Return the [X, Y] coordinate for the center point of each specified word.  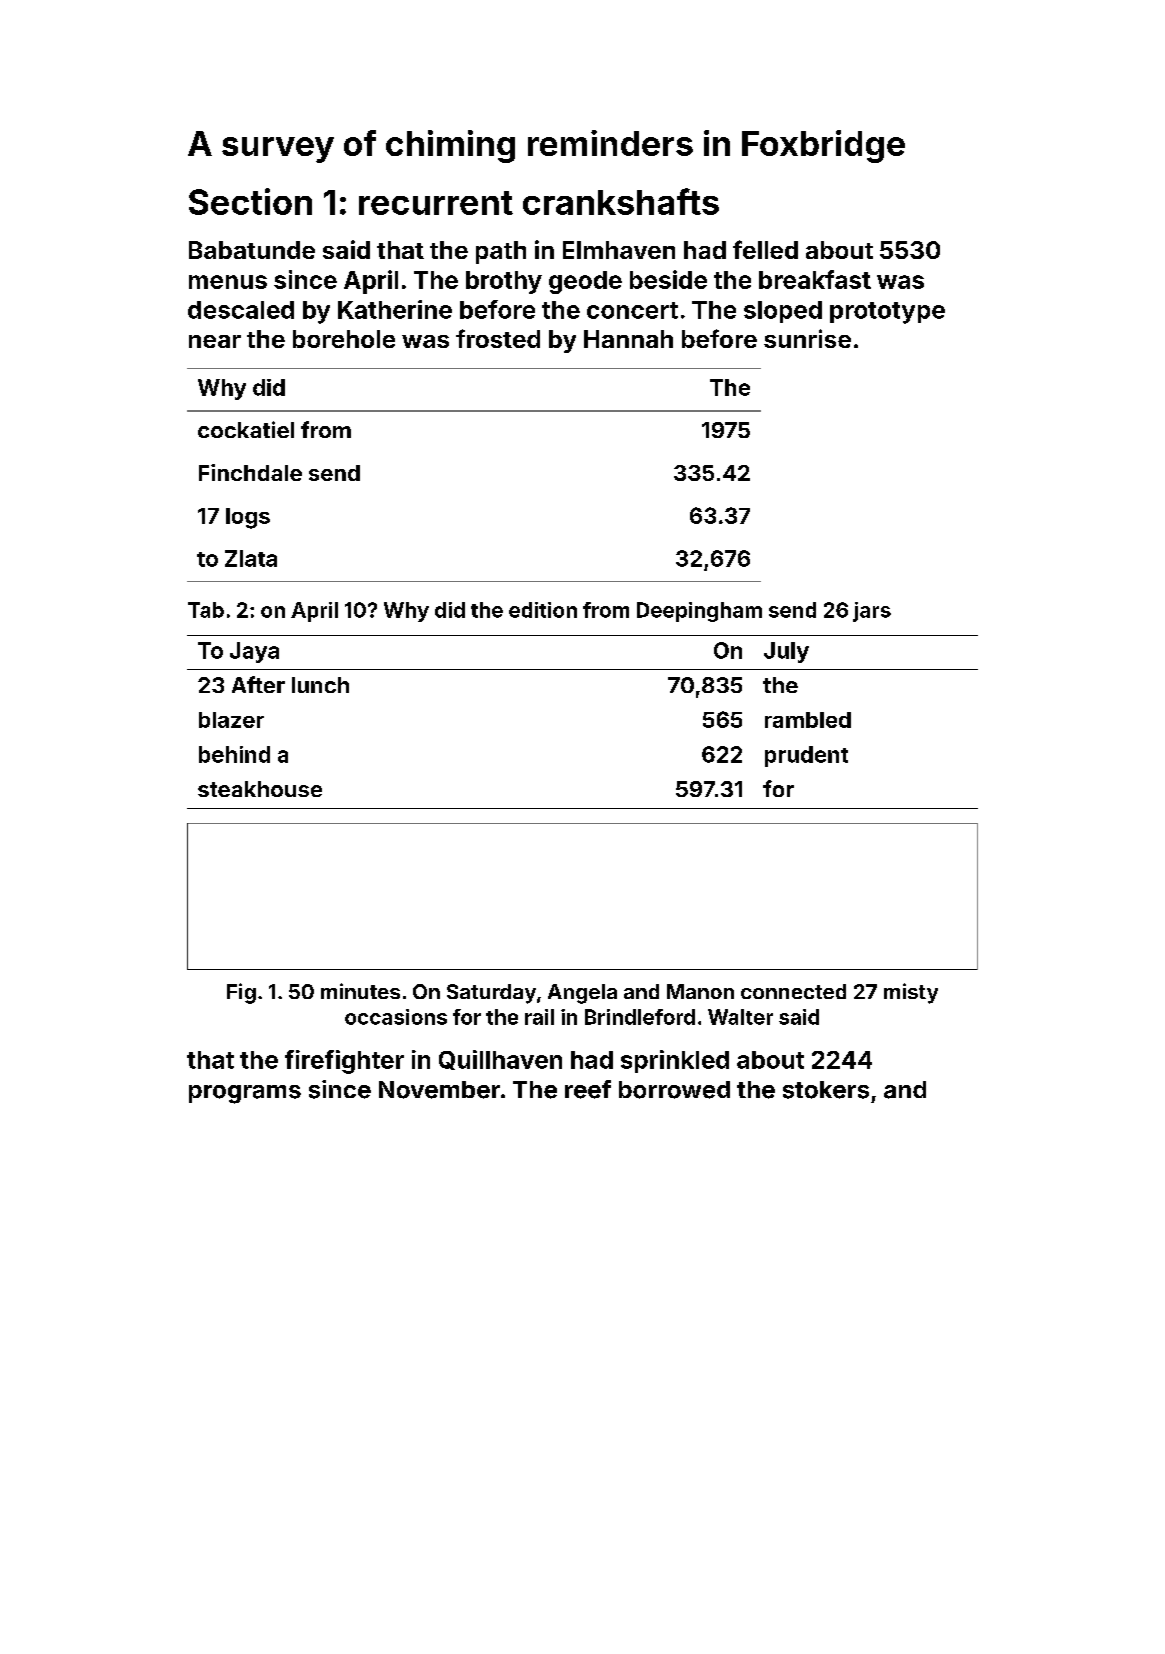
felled [765, 249]
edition [543, 610]
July [786, 652]
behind [234, 754]
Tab [206, 610]
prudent [806, 756]
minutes [360, 991]
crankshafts [621, 201]
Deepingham [699, 612]
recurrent [436, 203]
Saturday [491, 994]
